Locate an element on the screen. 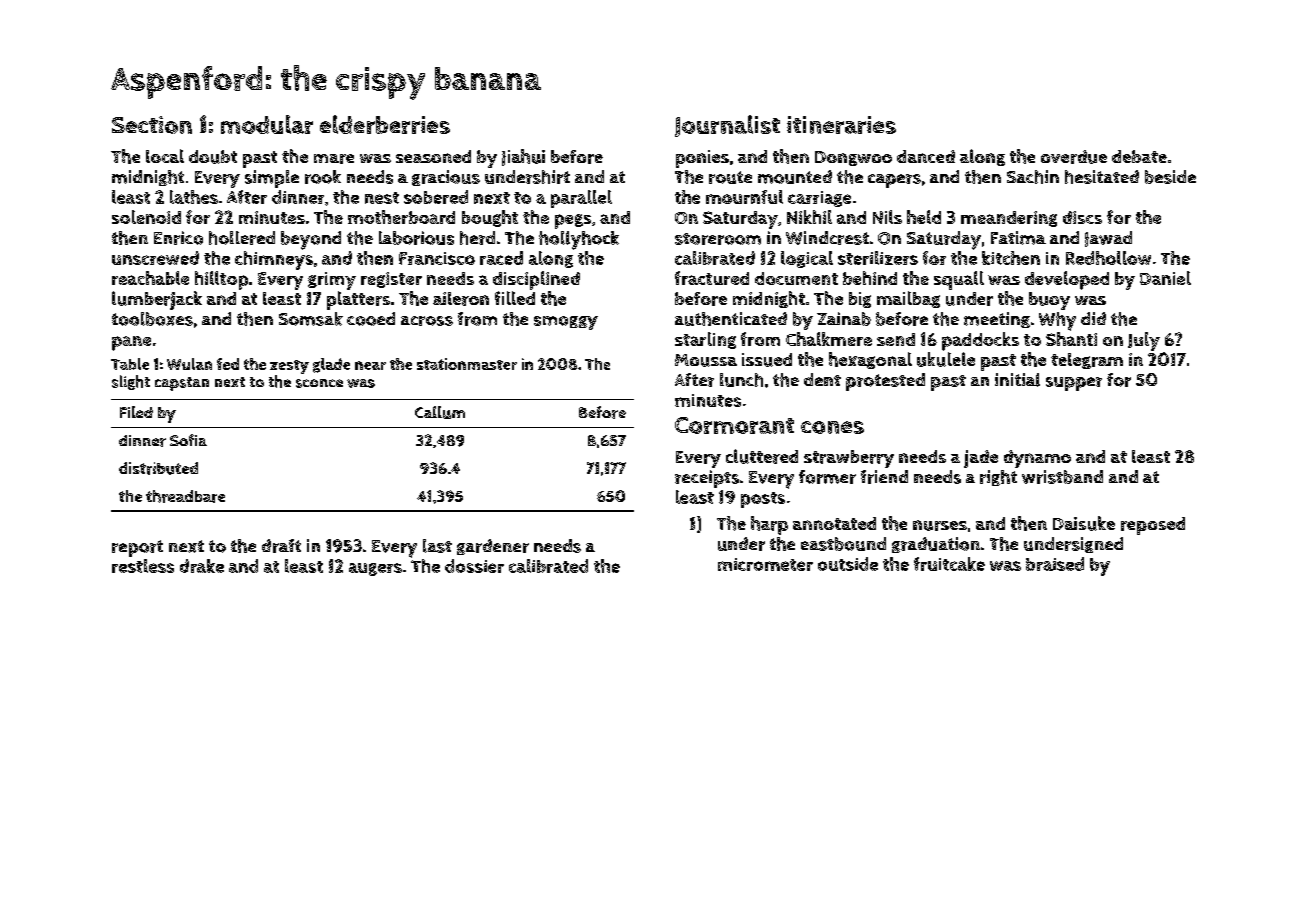 This screenshot has height=924, width=1308. strawberry is located at coordinates (849, 459).
